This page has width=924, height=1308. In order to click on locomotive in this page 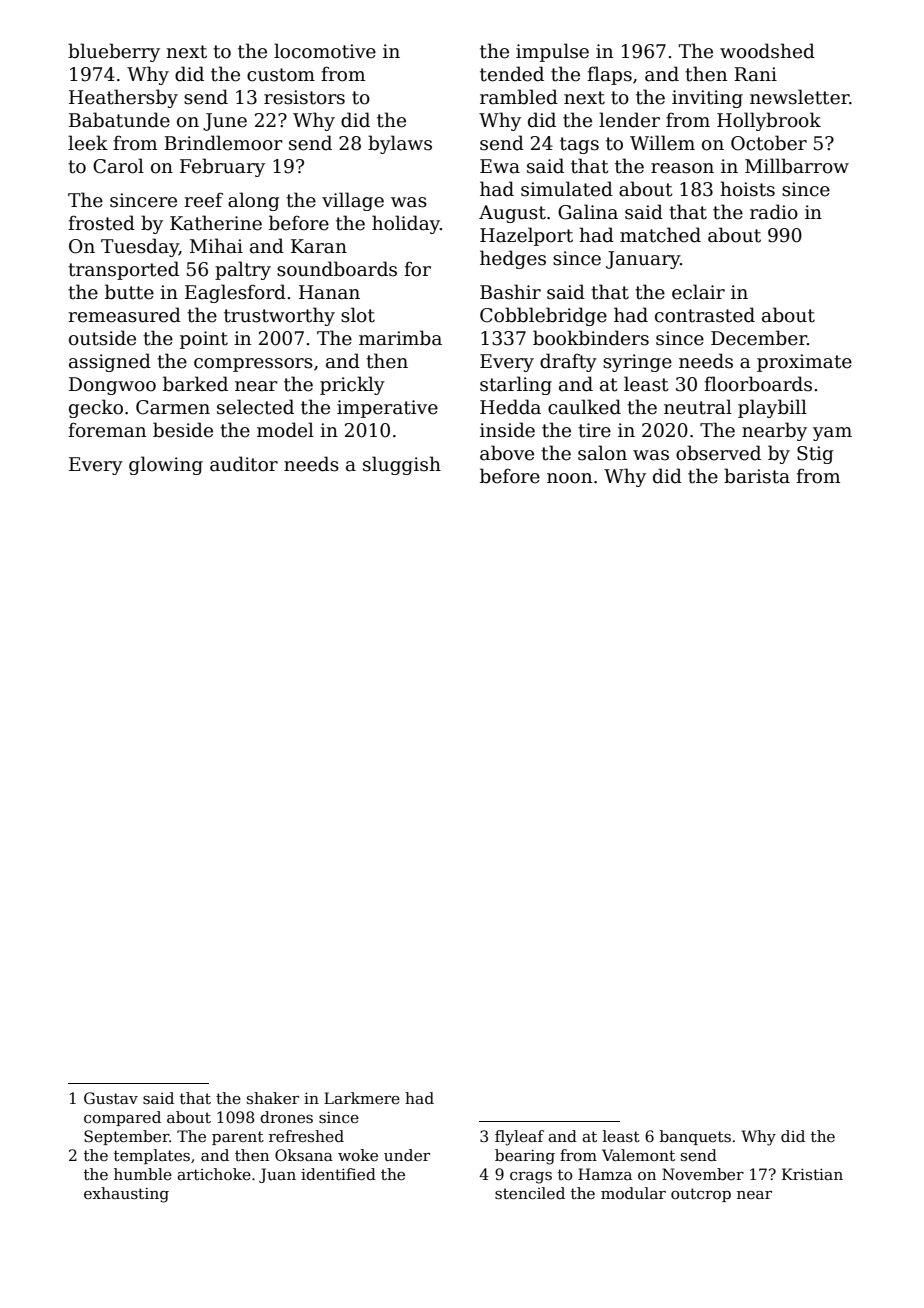, I will do `click(325, 51)`.
